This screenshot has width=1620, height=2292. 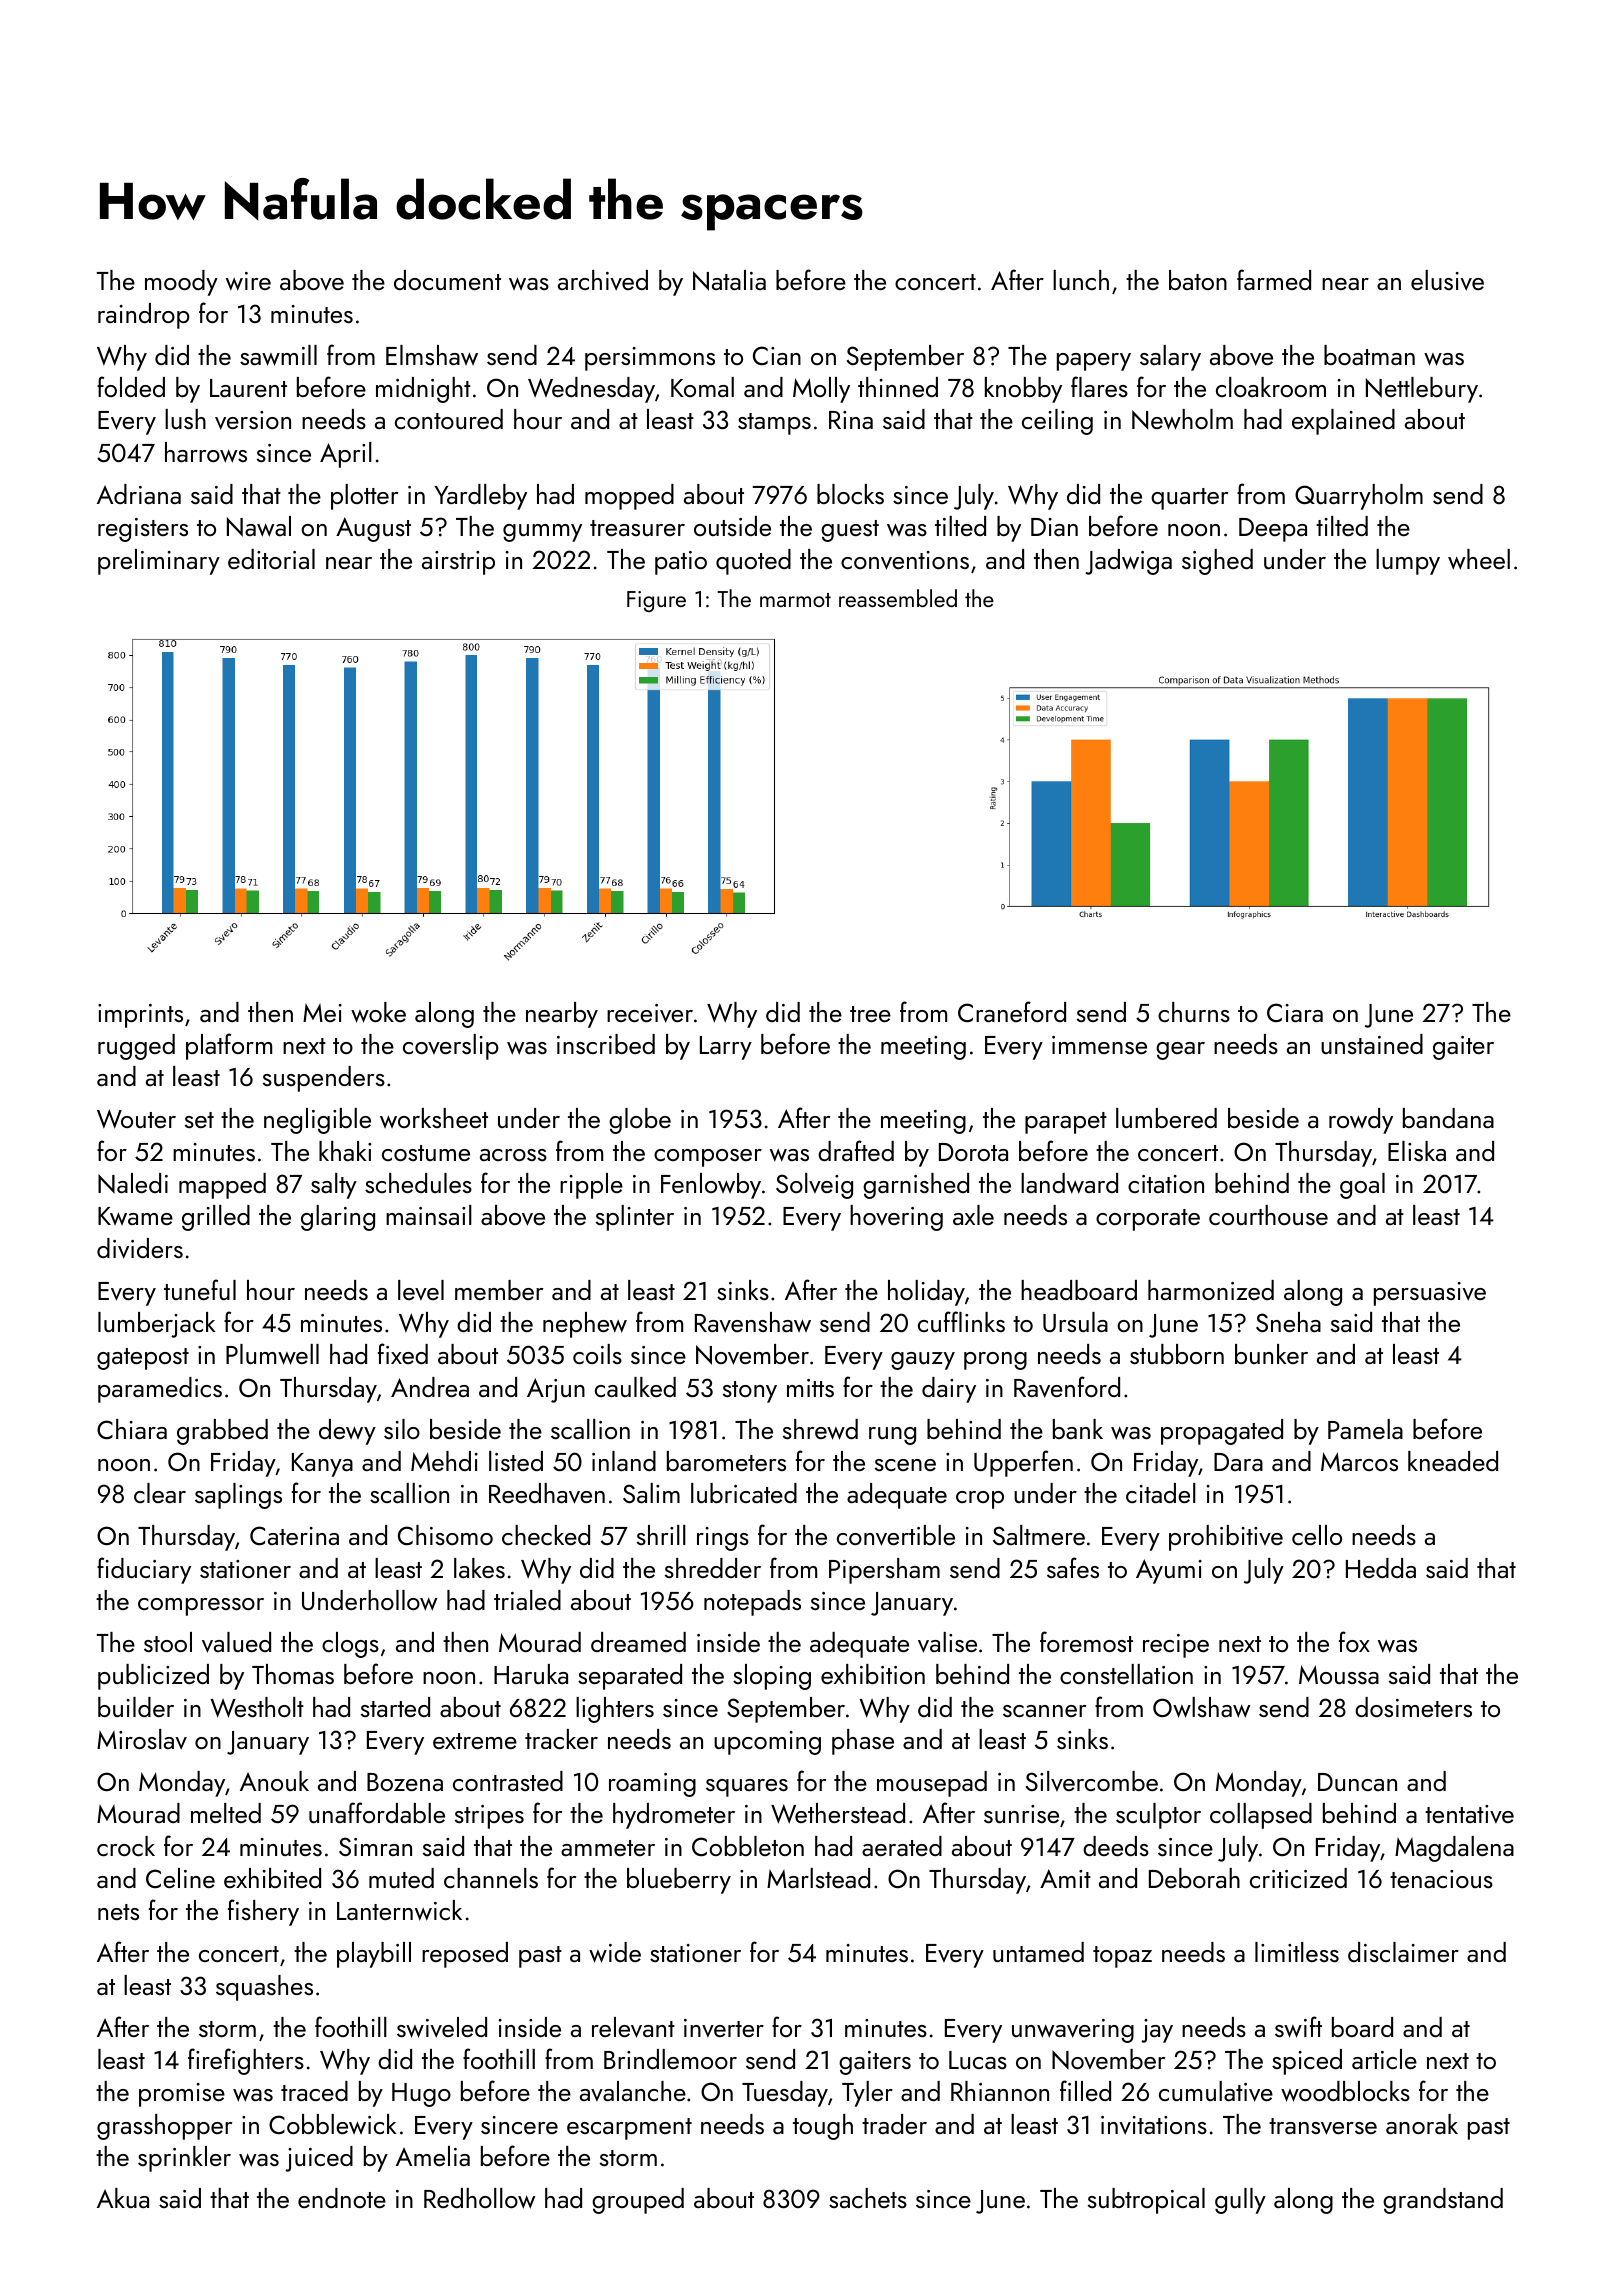 What do you see at coordinates (1226, 1538) in the screenshot?
I see `prohibitive` at bounding box center [1226, 1538].
